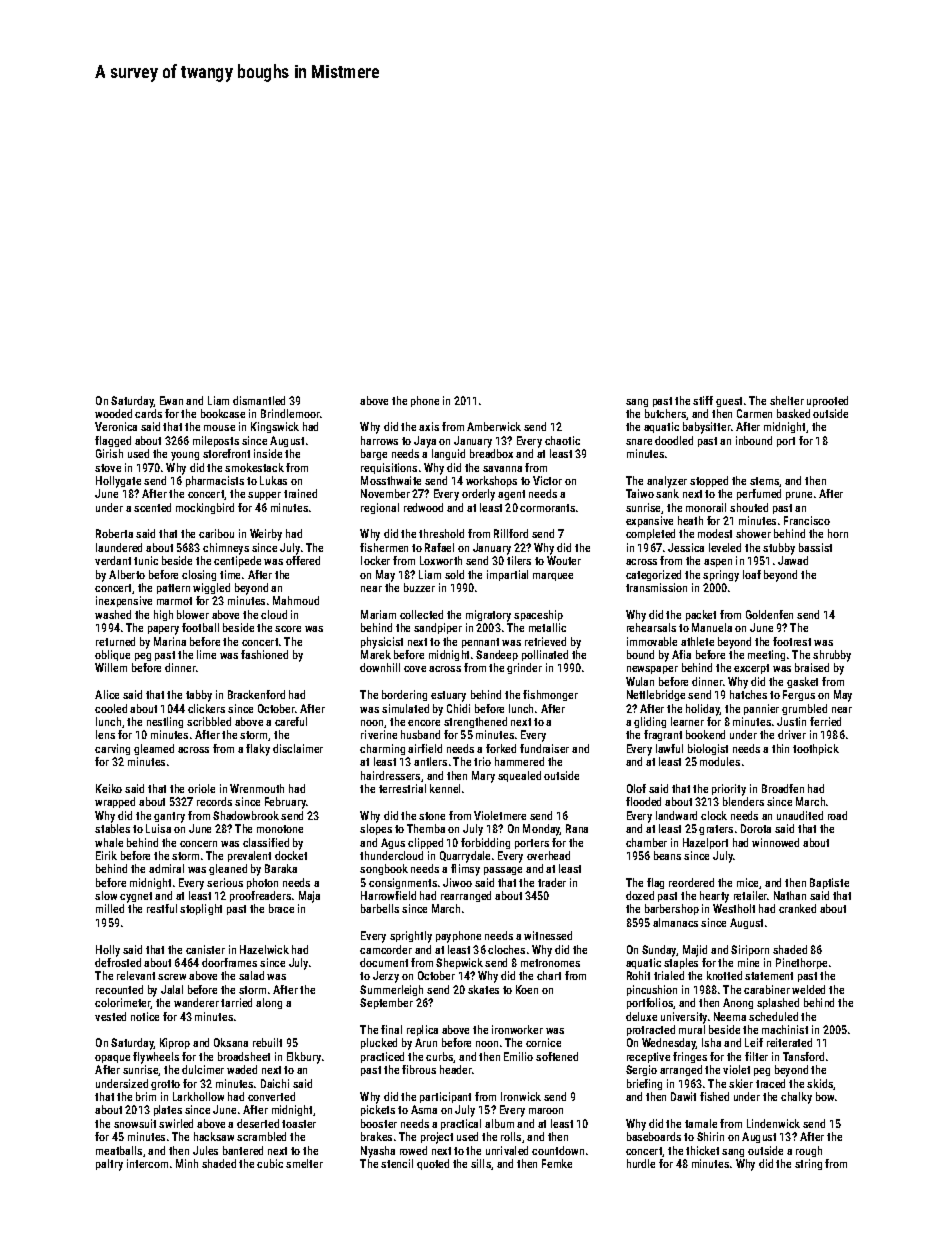  What do you see at coordinates (119, 989) in the page?
I see `recounted` at bounding box center [119, 989].
